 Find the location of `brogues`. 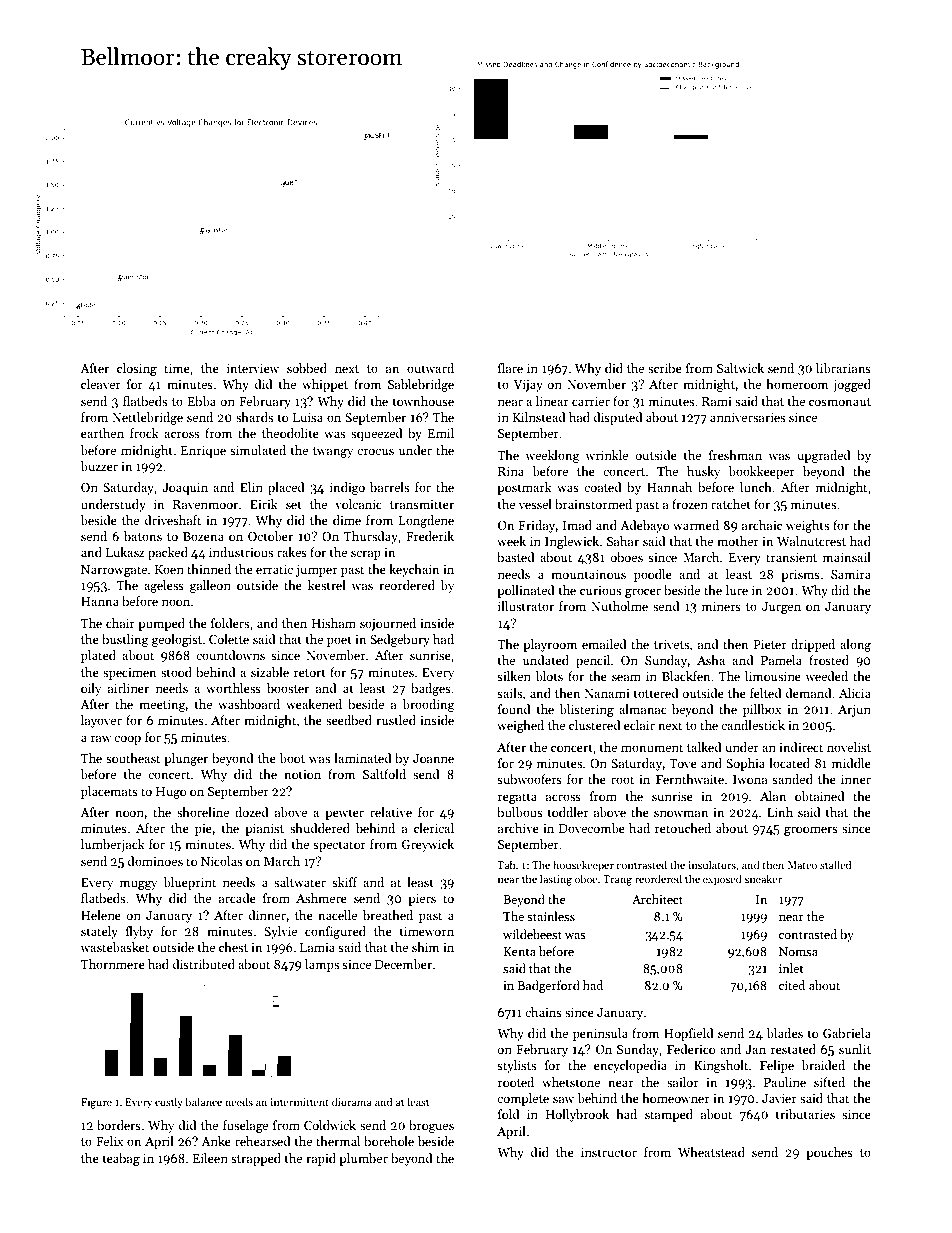

brogues is located at coordinates (431, 1126).
